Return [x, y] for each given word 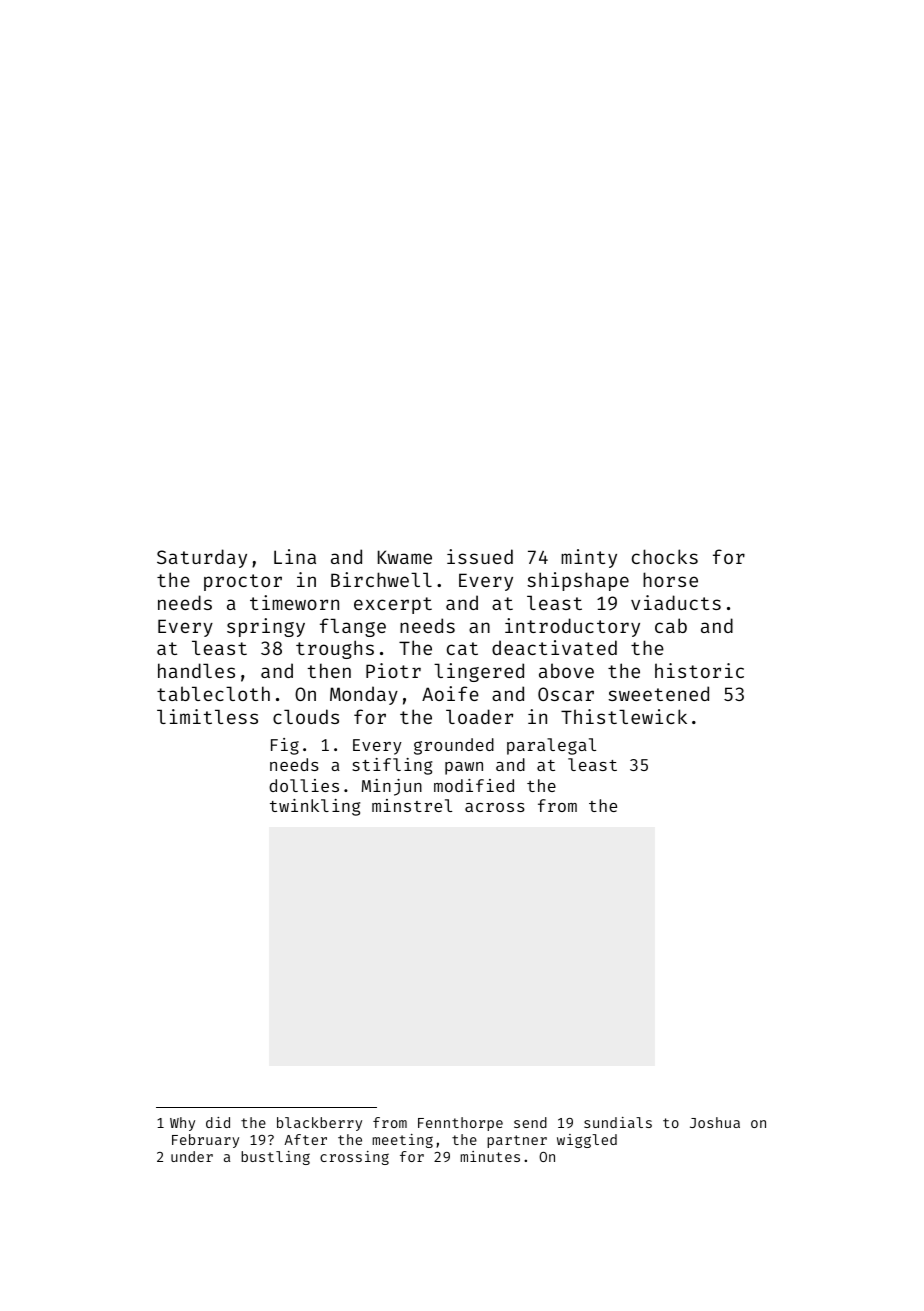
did [218, 1122]
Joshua [715, 1122]
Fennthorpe [460, 1124]
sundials [618, 1122]
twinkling [315, 807]
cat [462, 648]
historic [699, 670]
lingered [479, 672]
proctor [243, 582]
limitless [207, 716]
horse [670, 579]
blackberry [319, 1124]
